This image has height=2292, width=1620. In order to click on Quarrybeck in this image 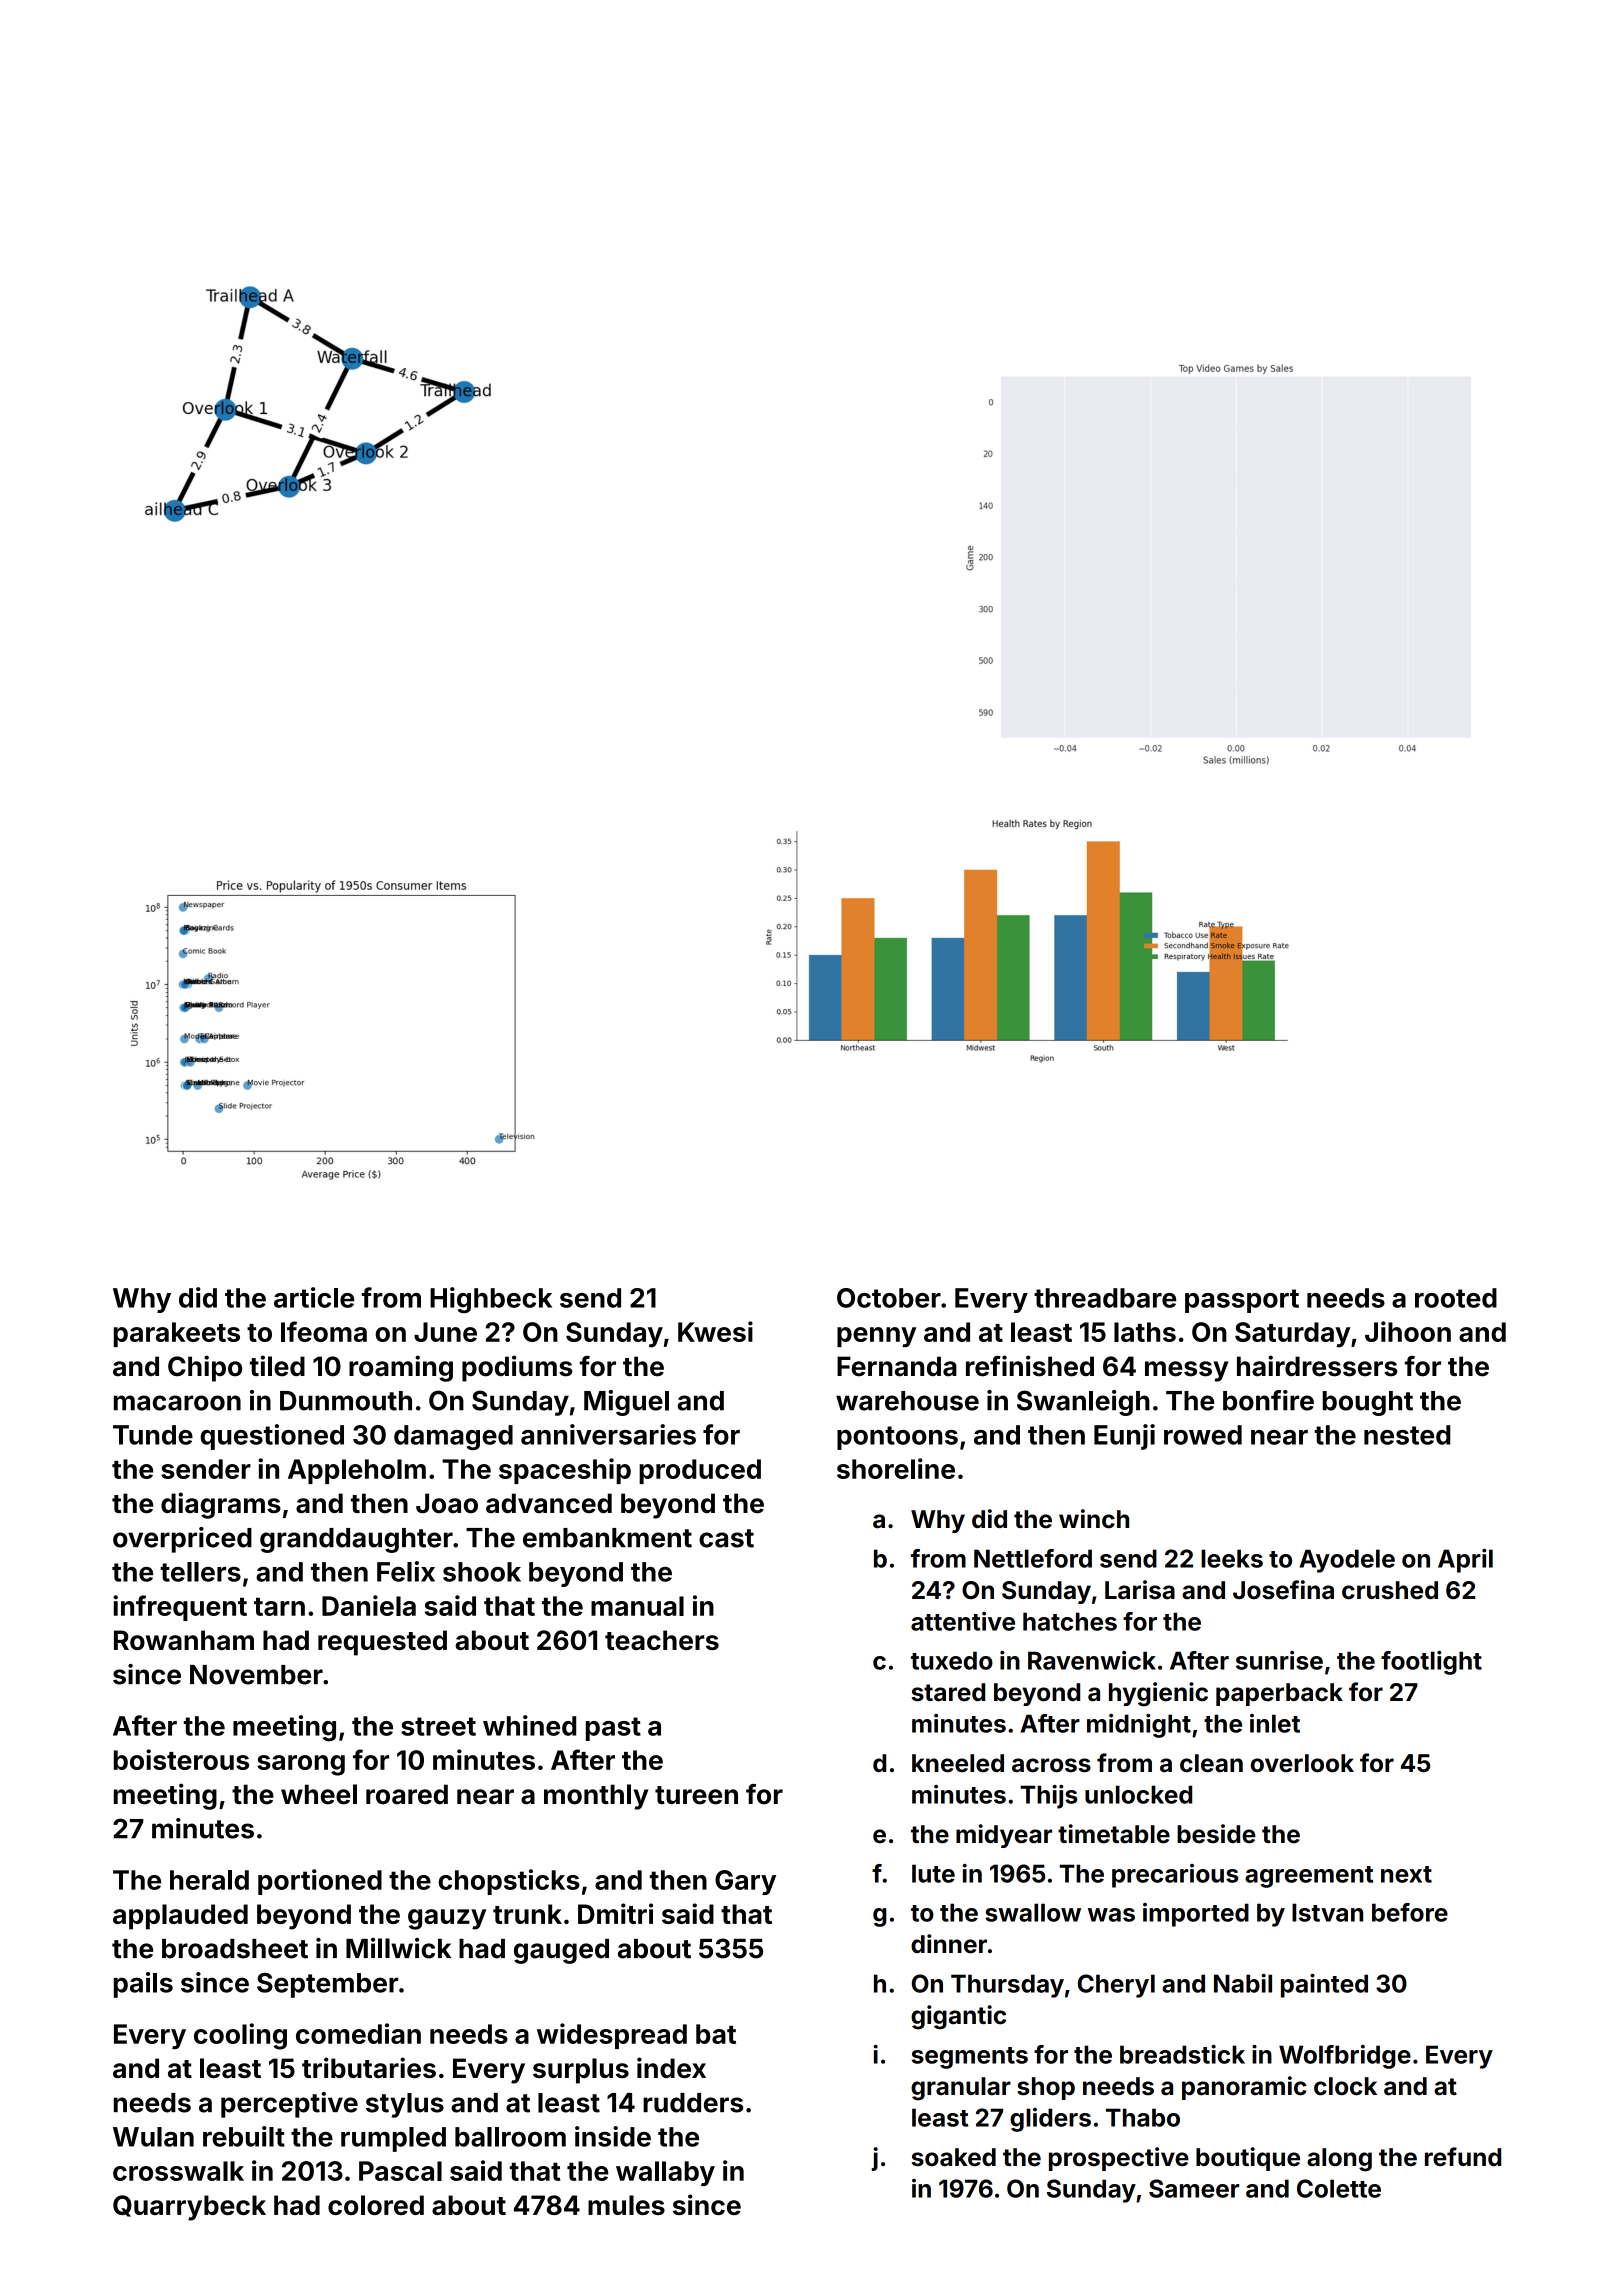, I will do `click(189, 2208)`.
